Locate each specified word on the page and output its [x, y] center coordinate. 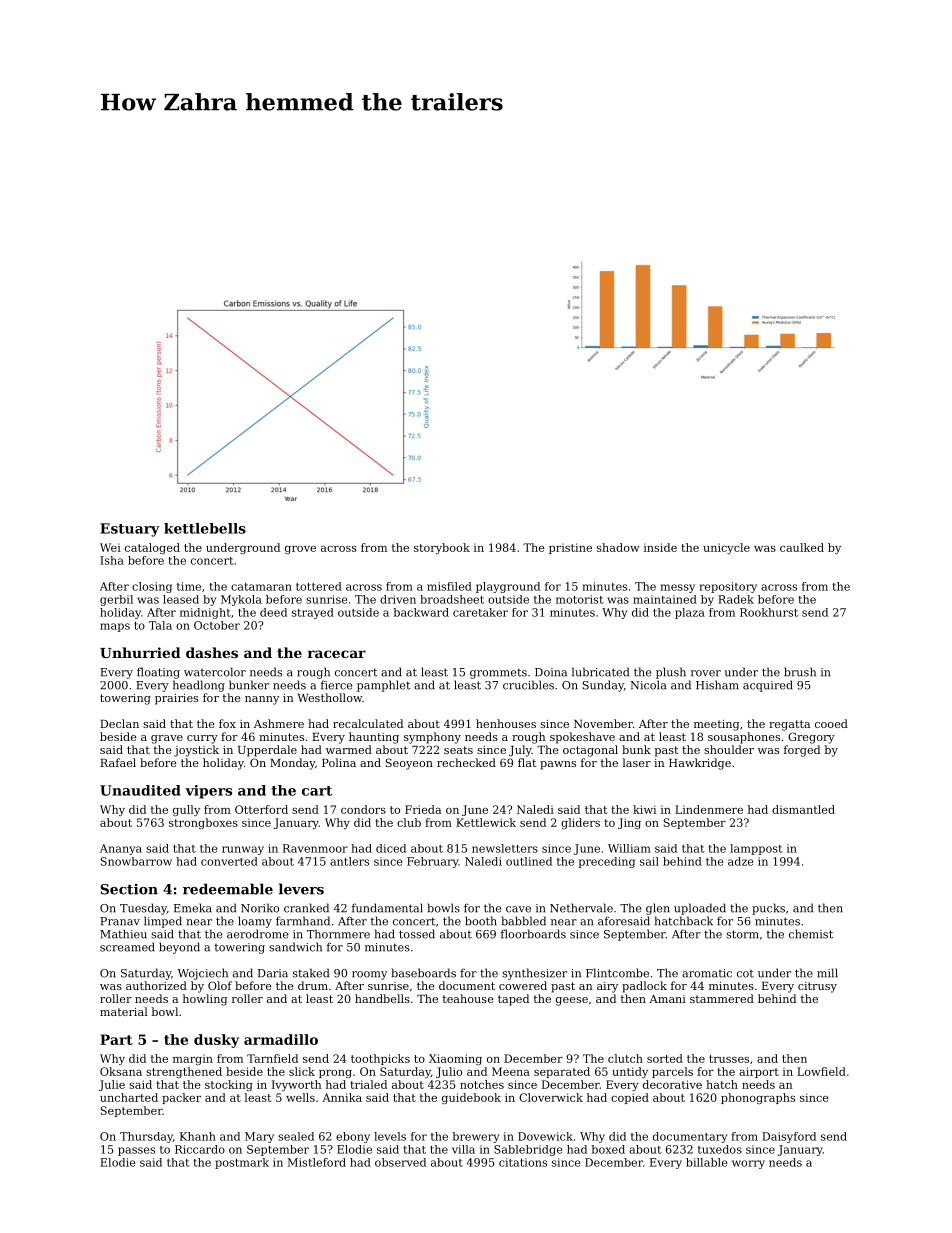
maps [115, 627]
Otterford [261, 809]
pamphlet [384, 686]
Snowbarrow [136, 861]
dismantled [803, 809]
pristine [570, 548]
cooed [831, 723]
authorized [156, 985]
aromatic [707, 973]
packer [181, 1098]
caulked [802, 547]
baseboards [424, 973]
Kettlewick [486, 822]
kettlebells [205, 528]
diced [391, 848]
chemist [811, 934]
